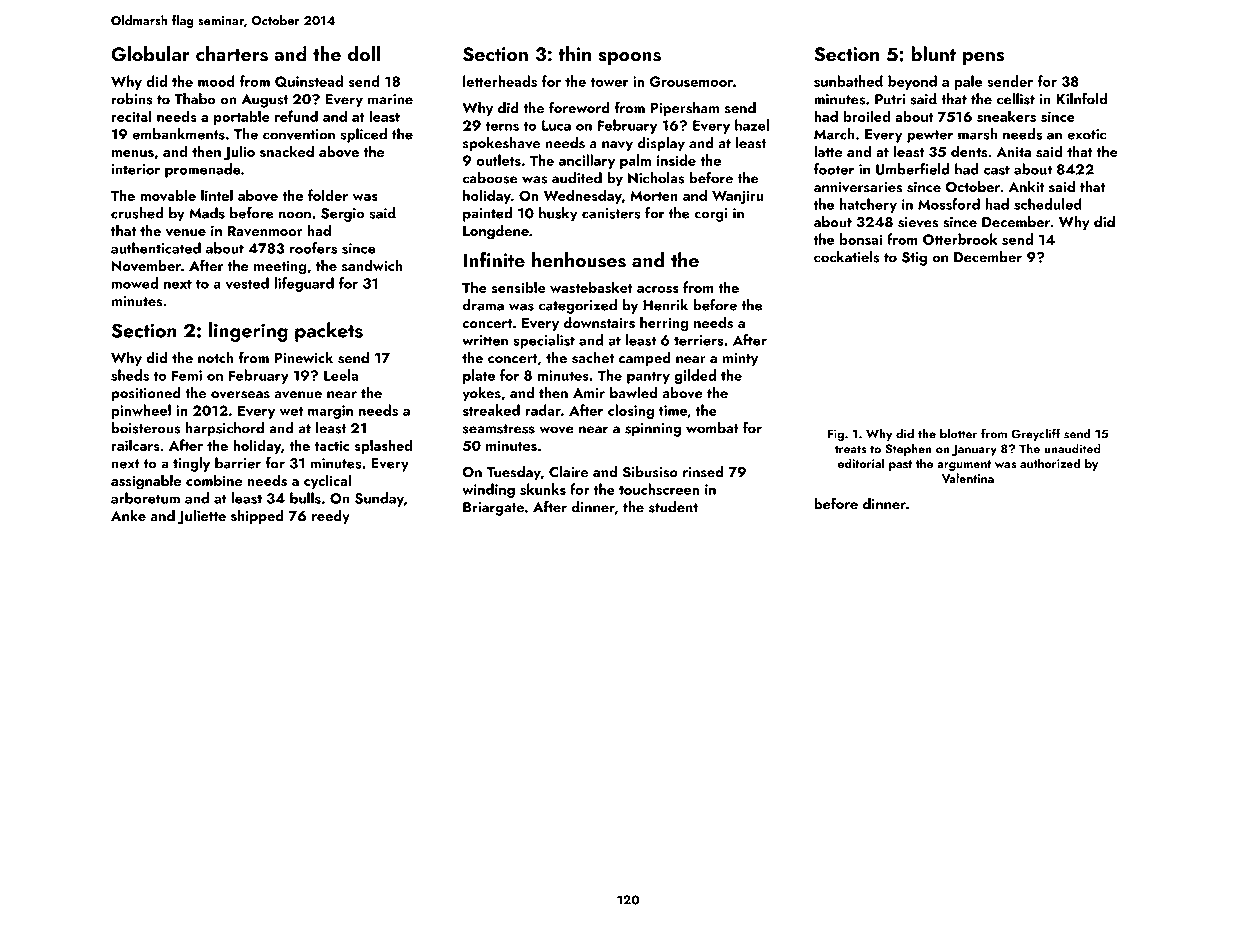  What do you see at coordinates (673, 507) in the page?
I see `student` at bounding box center [673, 507].
